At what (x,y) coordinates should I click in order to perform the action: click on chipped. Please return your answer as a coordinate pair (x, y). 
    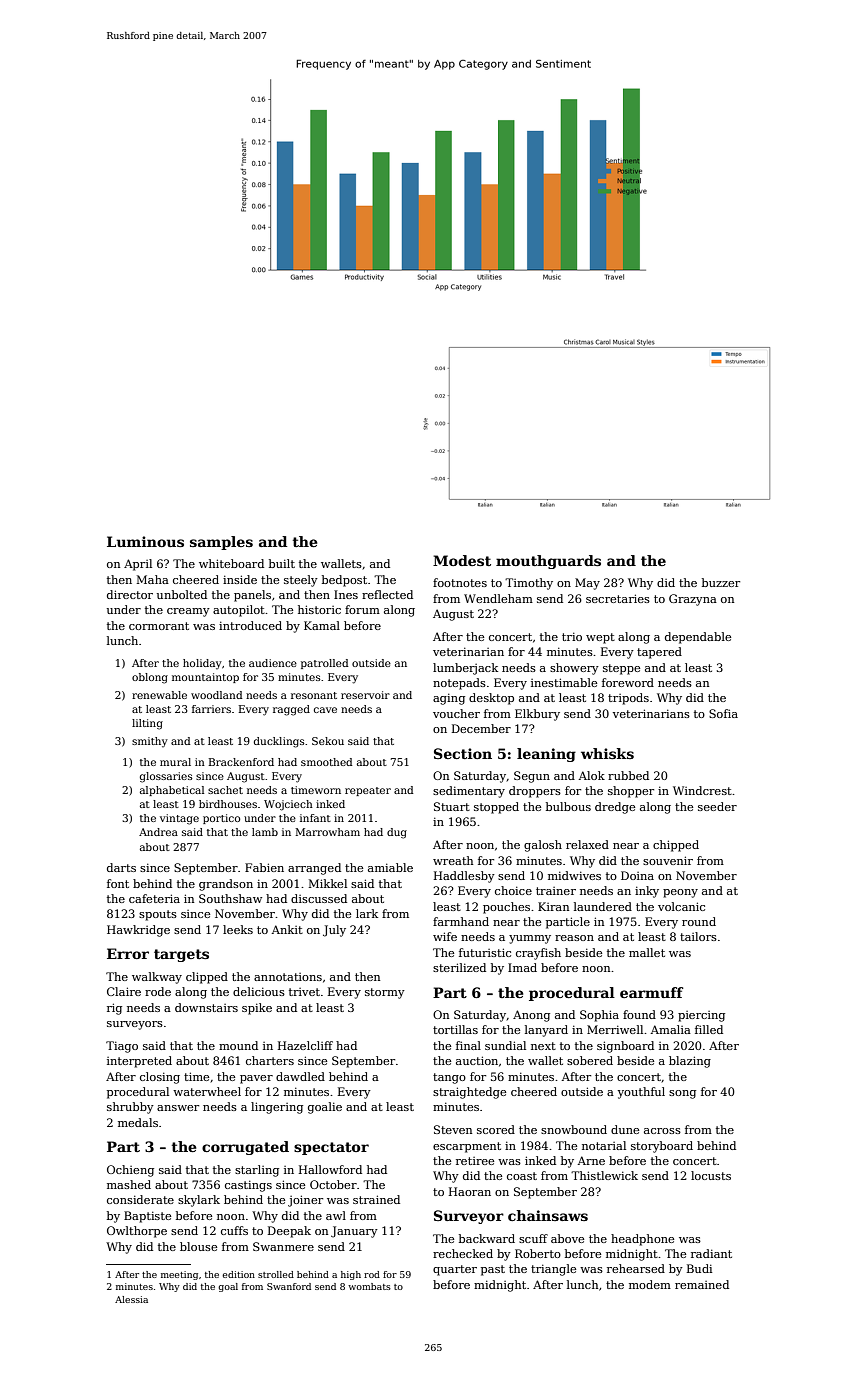
    Looking at the image, I should click on (676, 846).
